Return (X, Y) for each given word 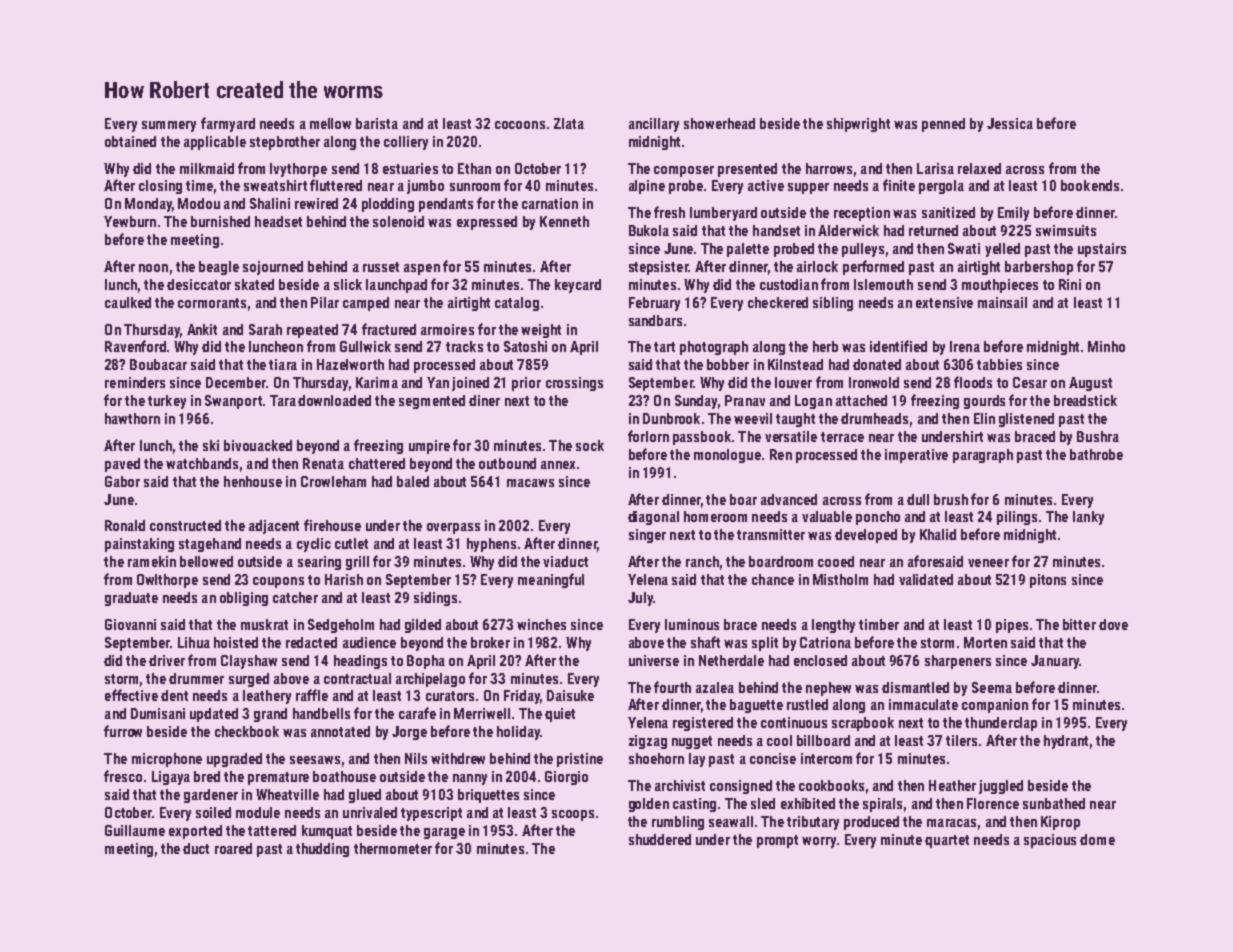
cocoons (520, 125)
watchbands (202, 463)
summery (169, 126)
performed (873, 267)
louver (793, 382)
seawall (731, 821)
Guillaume (135, 830)
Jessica (1010, 123)
